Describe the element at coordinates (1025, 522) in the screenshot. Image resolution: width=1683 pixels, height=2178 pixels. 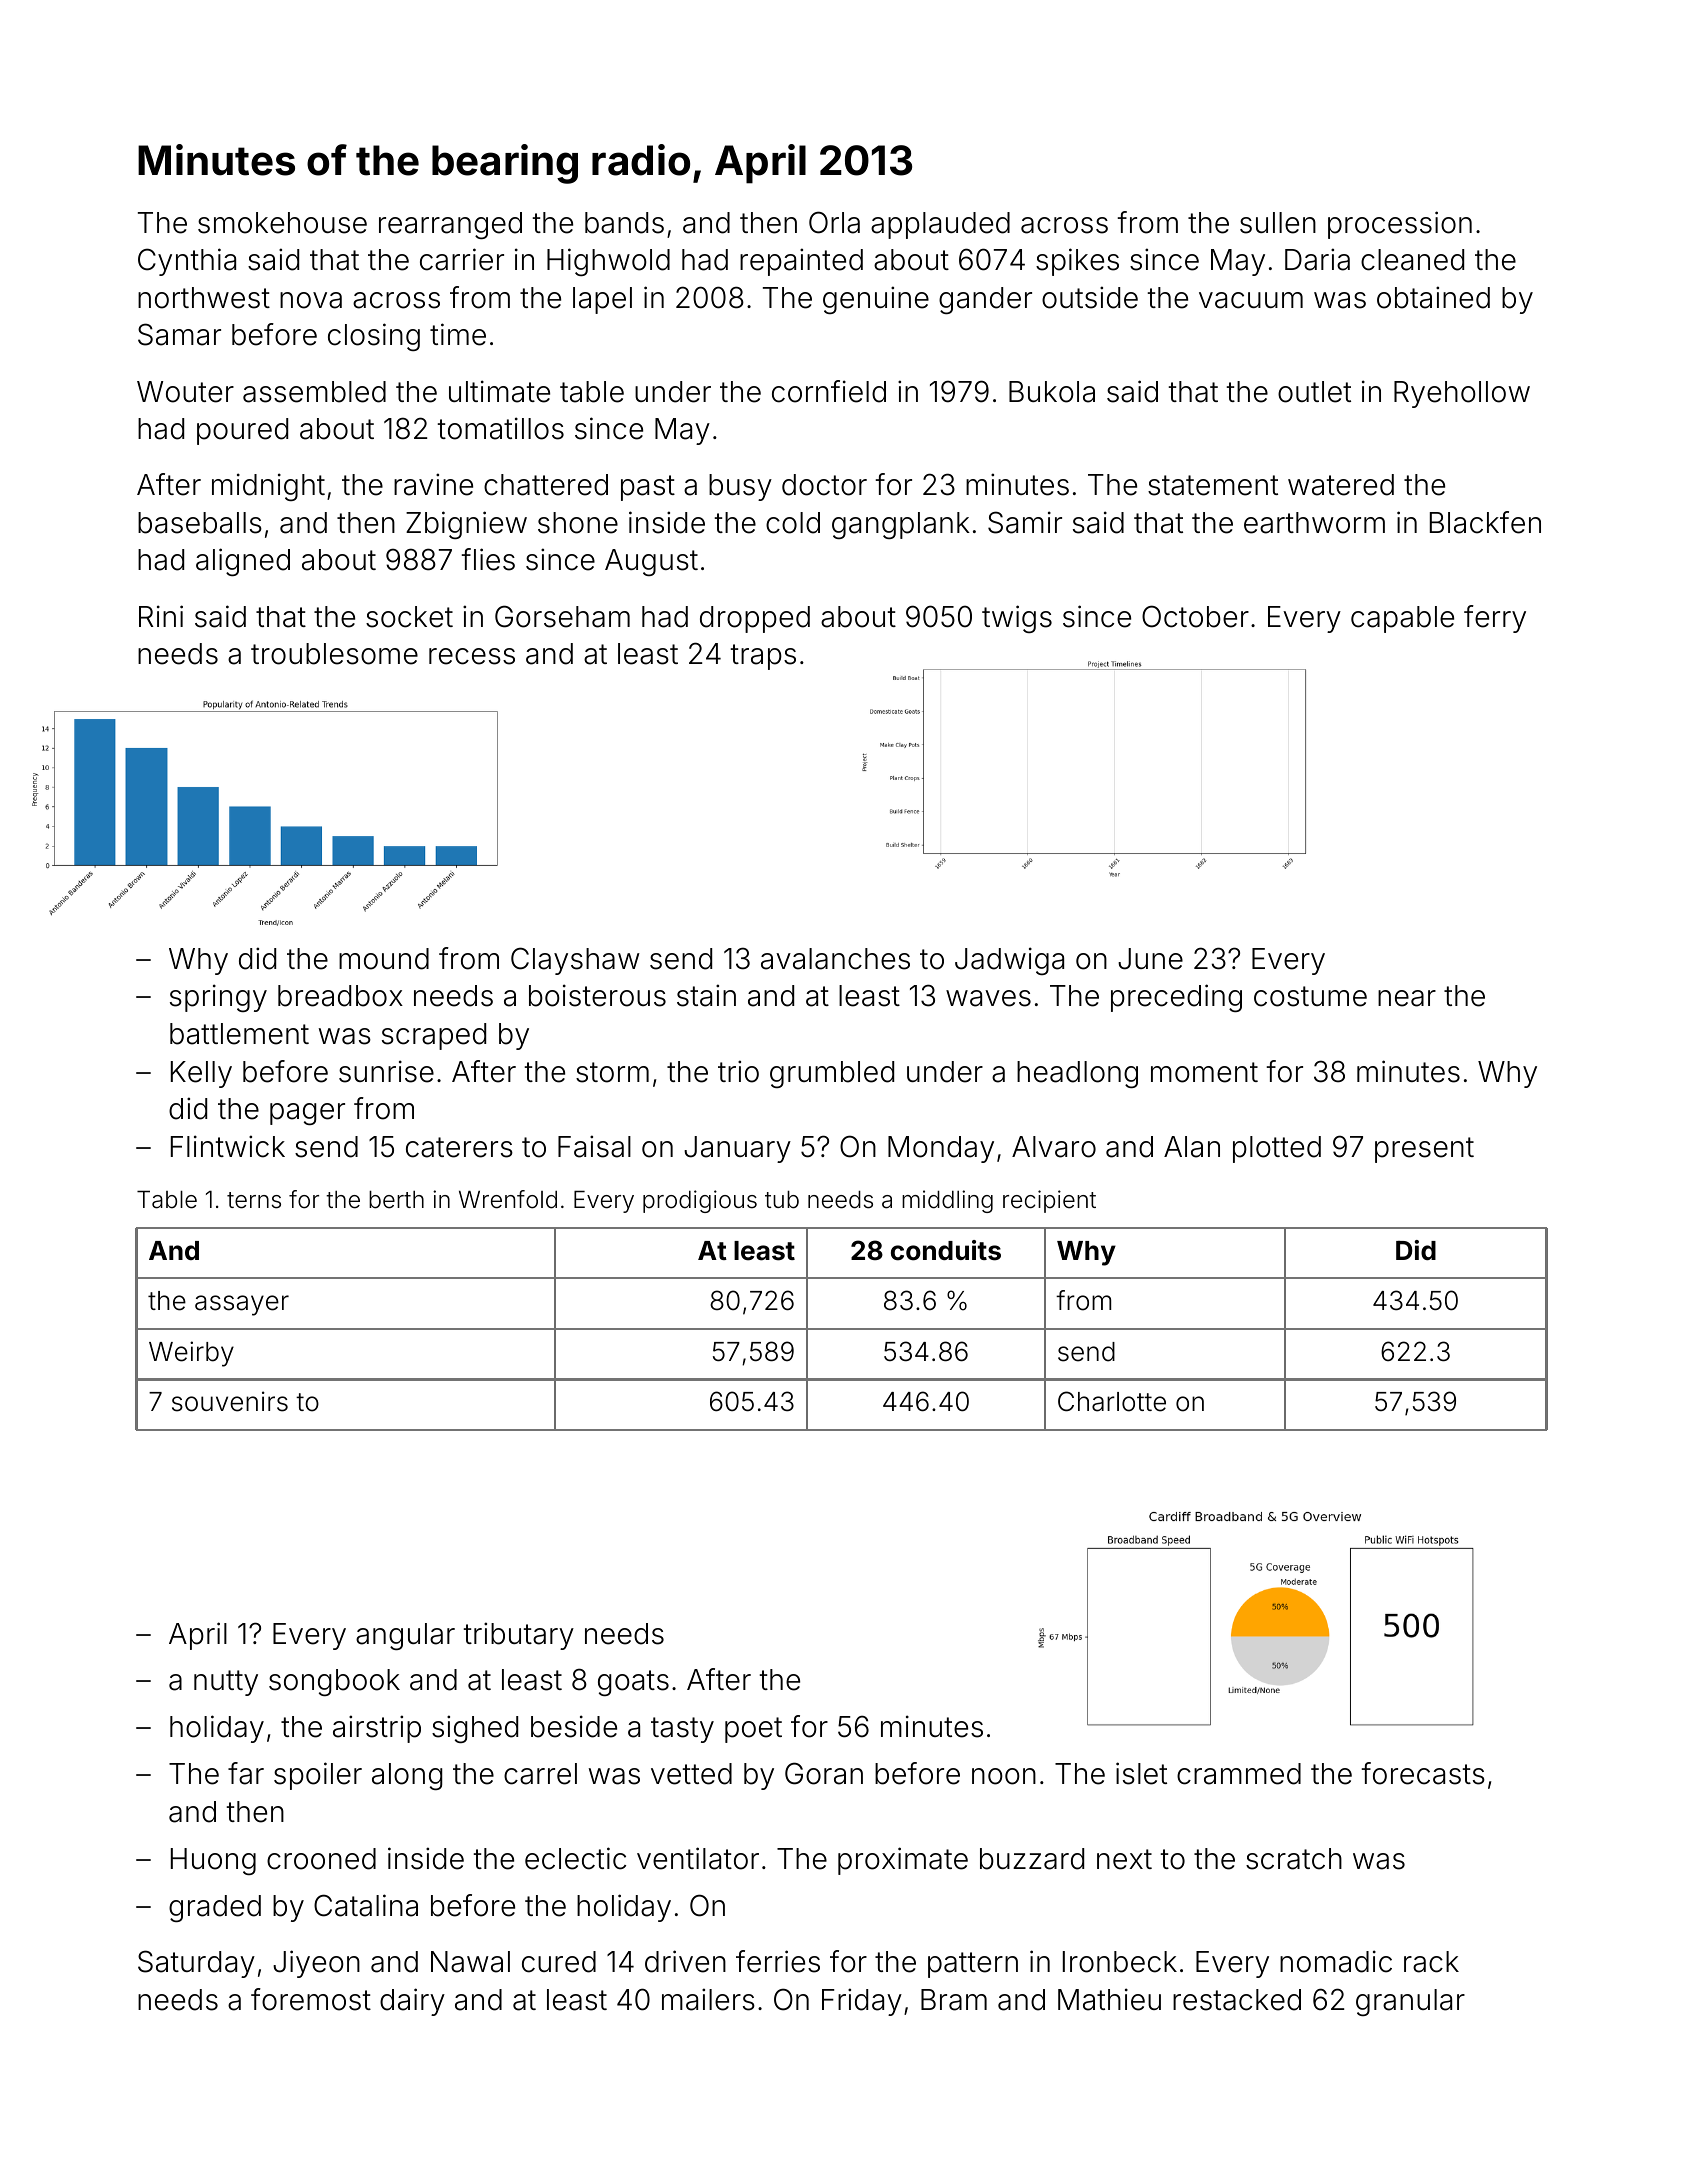
I see `Samir` at that location.
